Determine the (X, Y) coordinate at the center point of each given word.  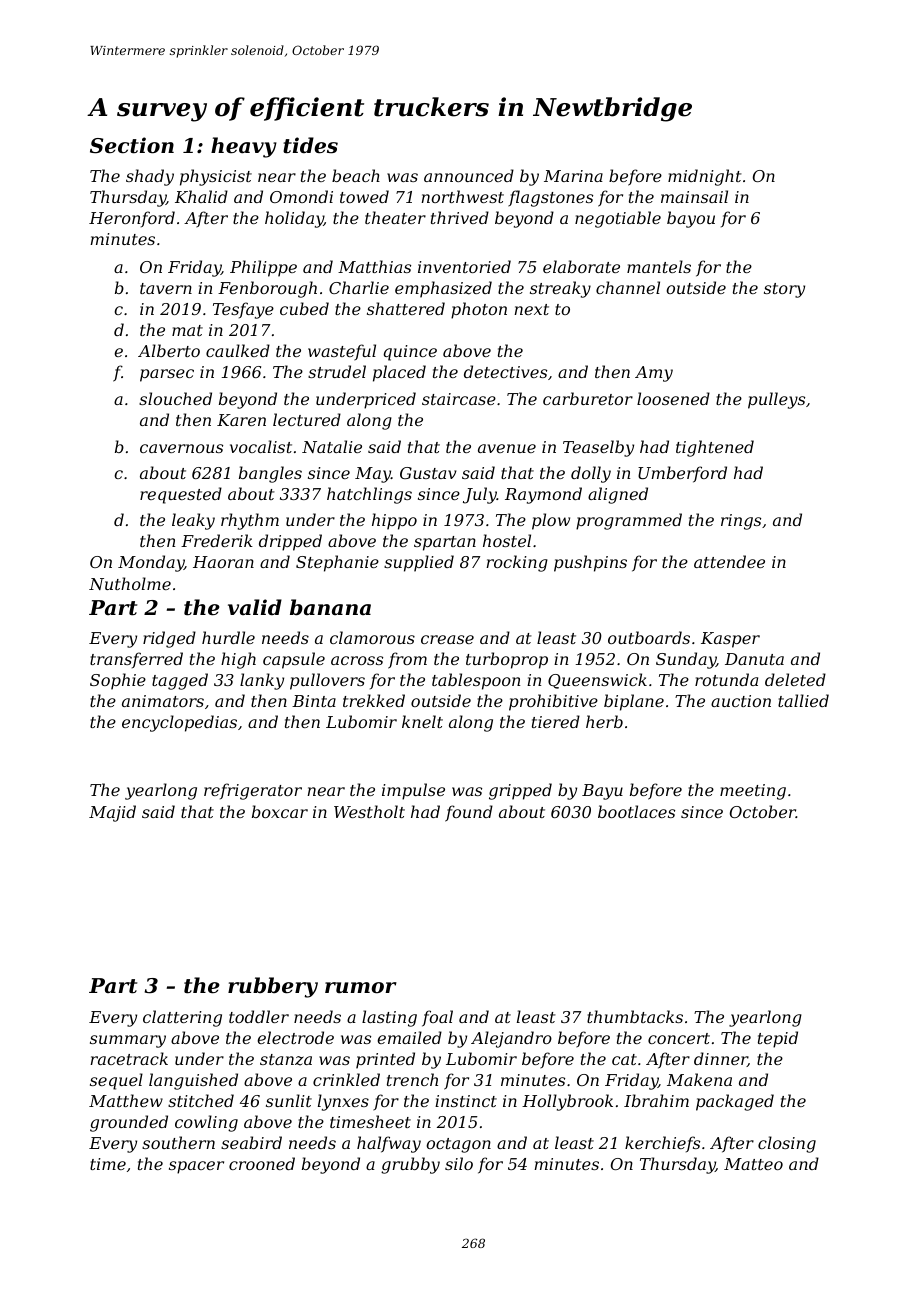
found (469, 813)
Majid (112, 813)
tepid (778, 1039)
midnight (705, 177)
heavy (244, 147)
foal (437, 1018)
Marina (573, 176)
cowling (206, 1123)
